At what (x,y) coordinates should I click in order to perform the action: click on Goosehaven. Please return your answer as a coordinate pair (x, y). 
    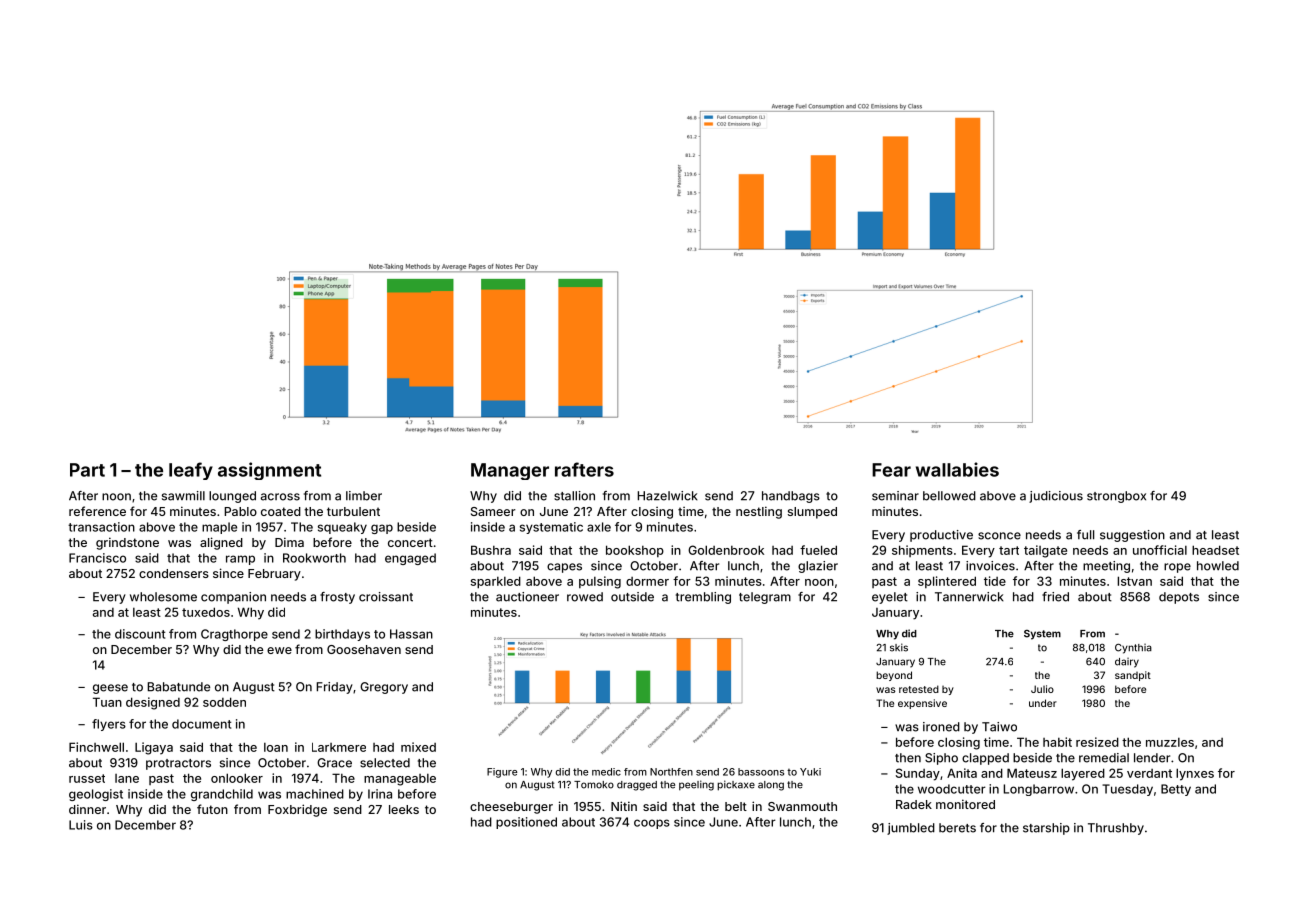
    Looking at the image, I should click on (364, 649).
